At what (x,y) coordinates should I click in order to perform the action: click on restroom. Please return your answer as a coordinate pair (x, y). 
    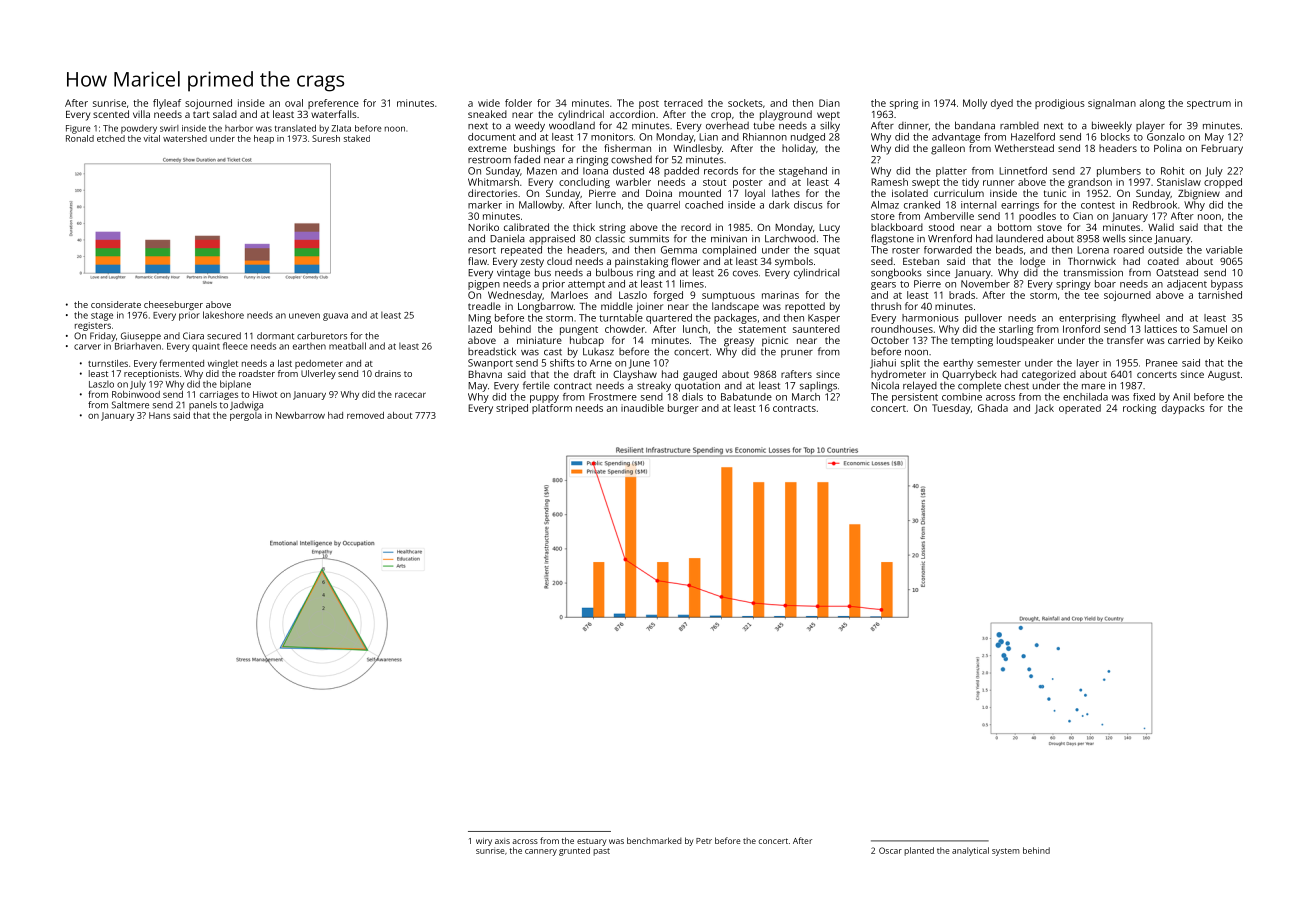
    Looking at the image, I should click on (489, 160).
